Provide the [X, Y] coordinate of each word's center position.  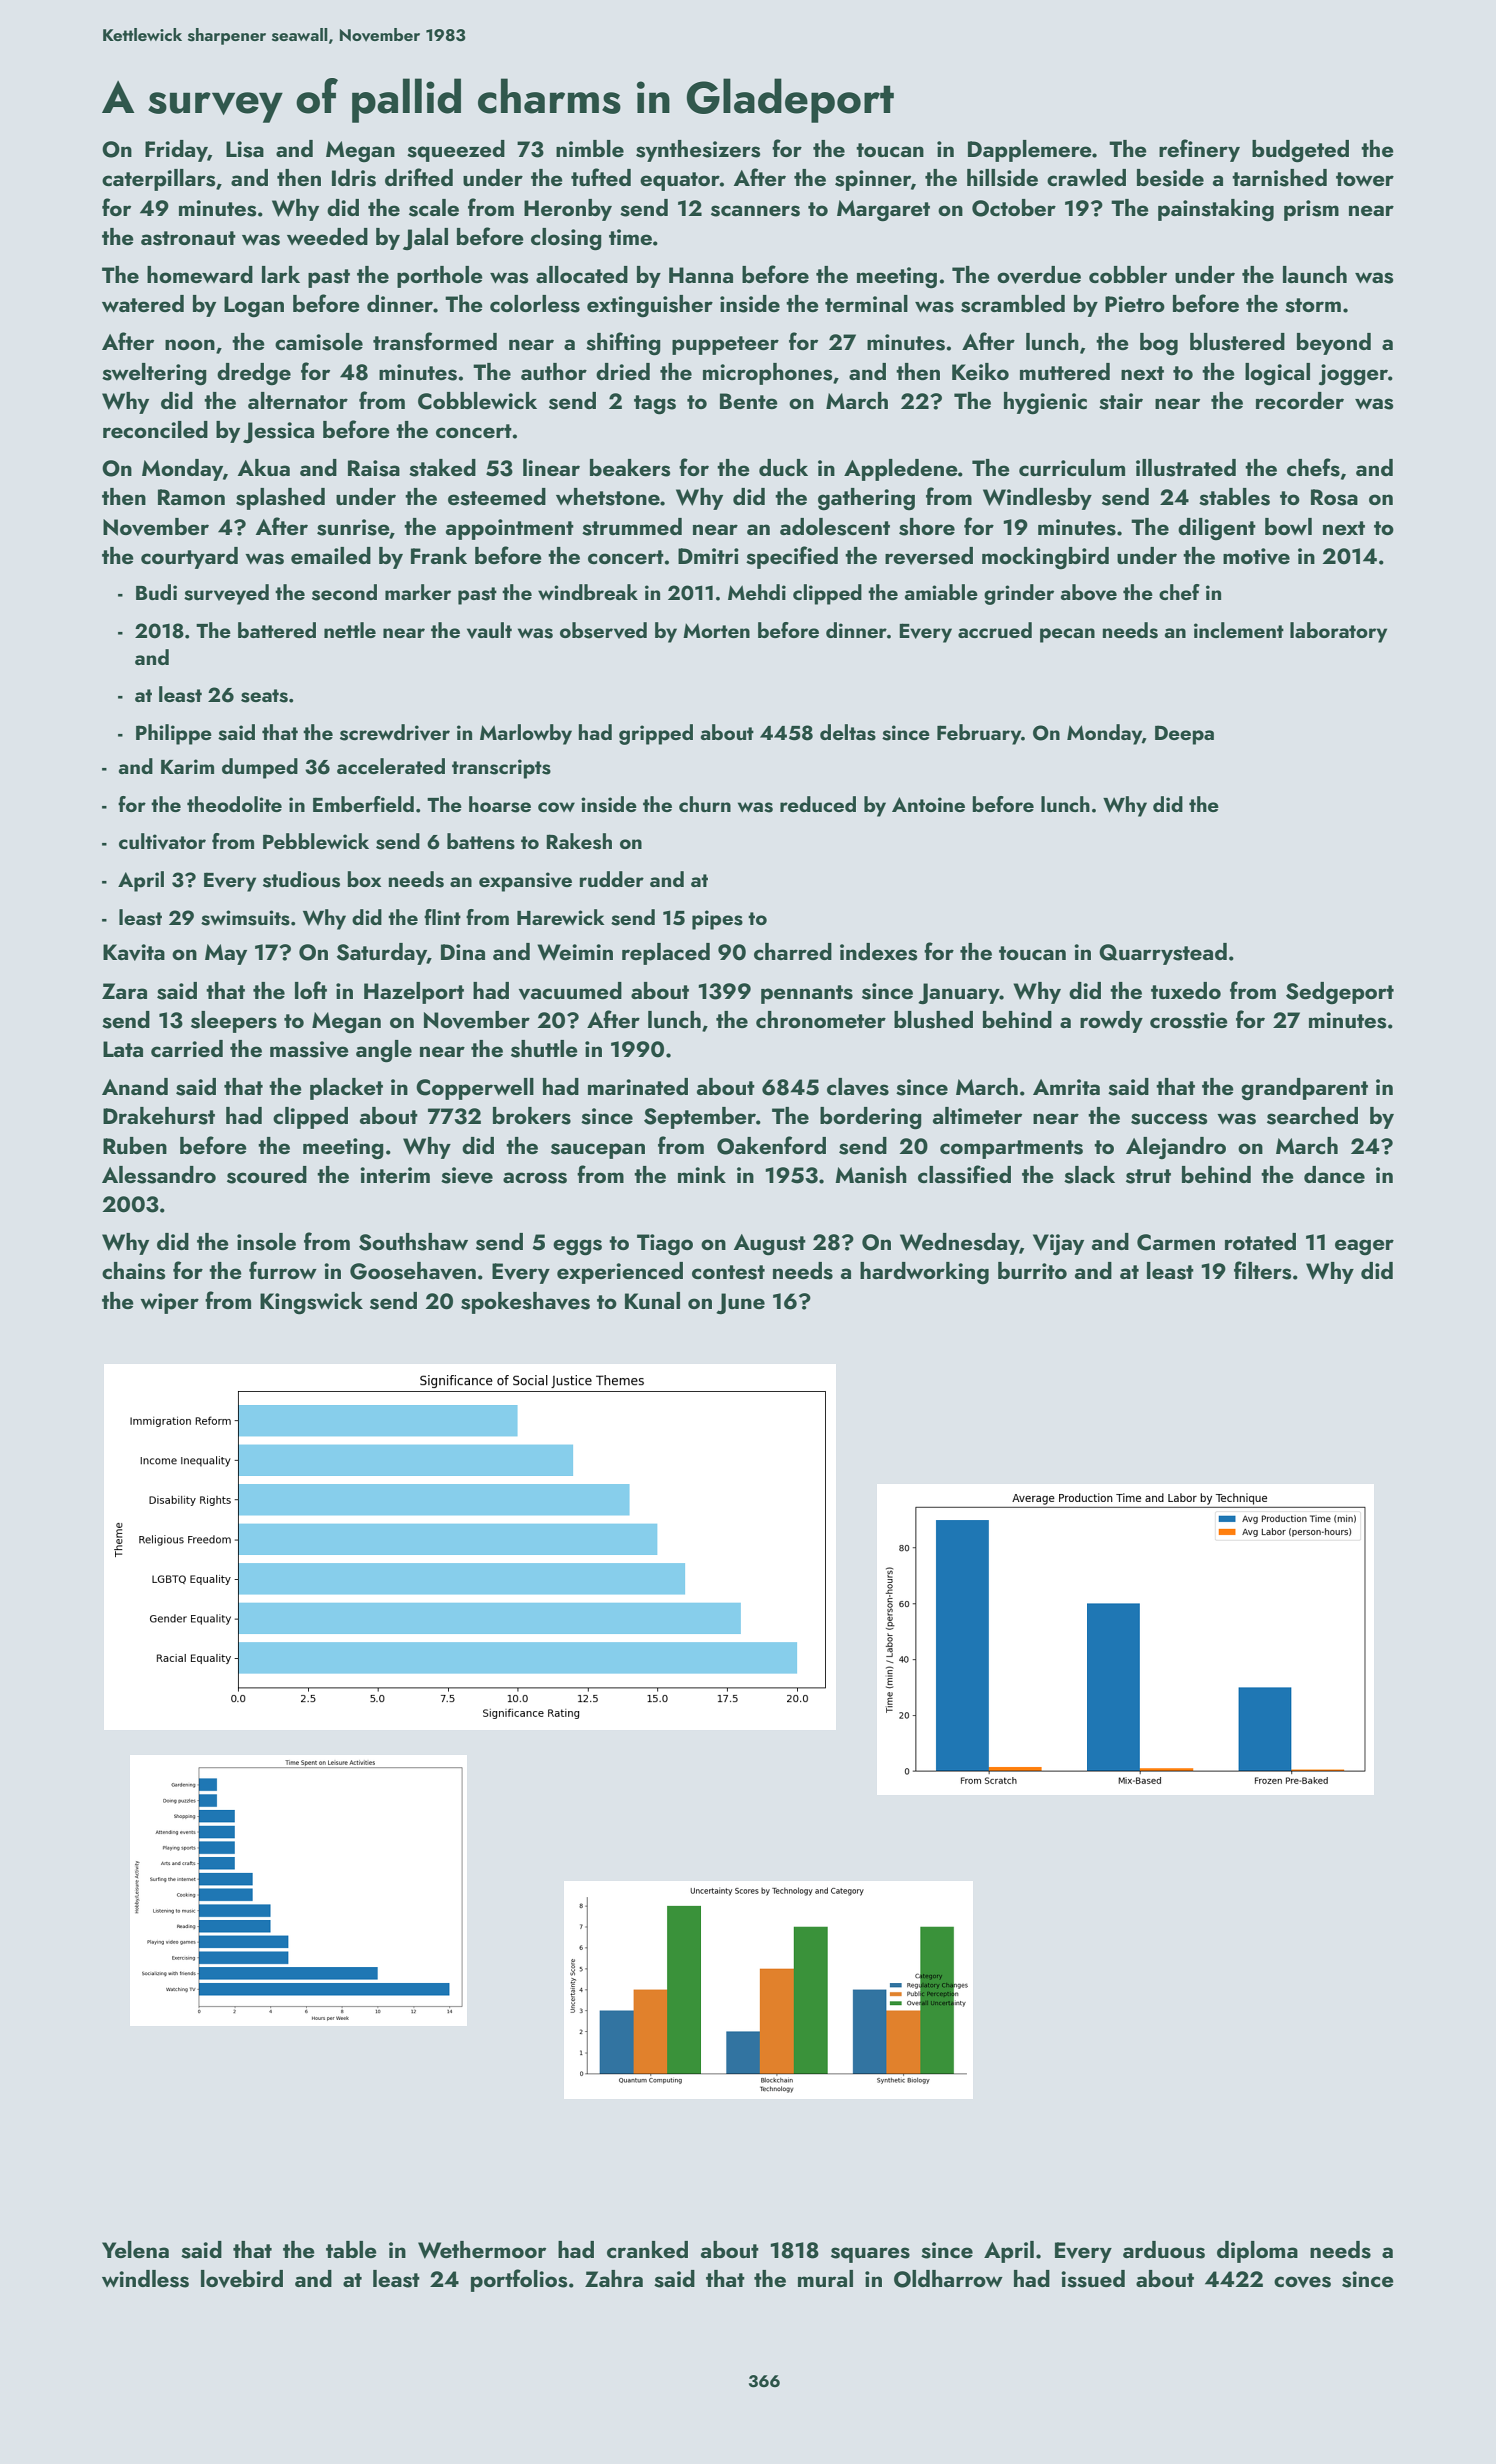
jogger [1353, 375]
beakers [630, 468]
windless [145, 2279]
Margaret [883, 211]
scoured [267, 1175]
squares [870, 2255]
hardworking [924, 1273]
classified [964, 1174]
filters [1262, 1270]
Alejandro [1176, 1148]
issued [1093, 2279]
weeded [327, 236]
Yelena [135, 2249]
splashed [280, 499]
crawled [1086, 177]
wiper [169, 1303]
